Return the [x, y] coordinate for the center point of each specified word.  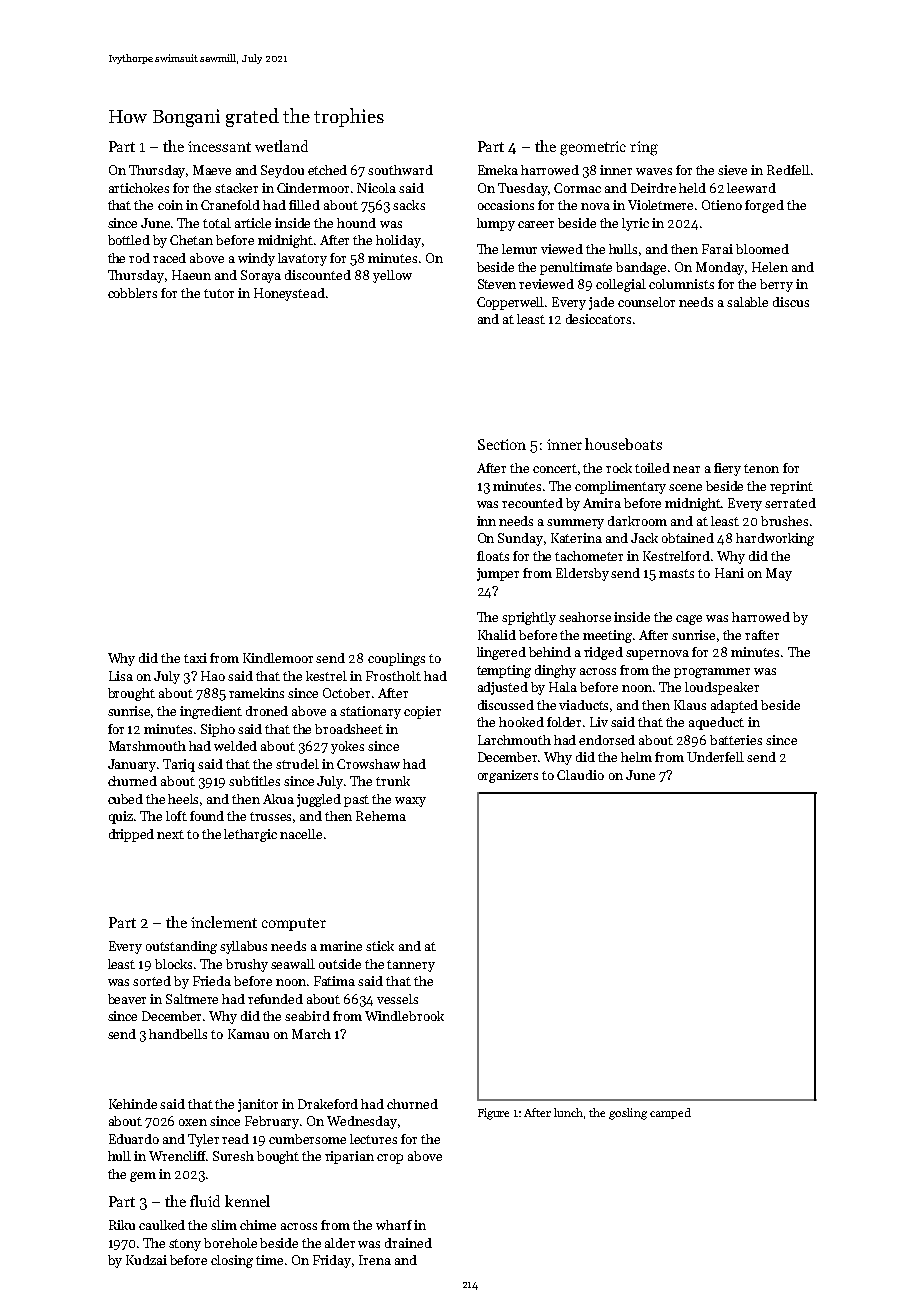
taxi [195, 658]
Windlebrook [404, 1016]
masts [676, 573]
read [235, 1139]
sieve [732, 170]
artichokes [139, 188]
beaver [127, 999]
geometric [593, 148]
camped [670, 1113]
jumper [498, 574]
